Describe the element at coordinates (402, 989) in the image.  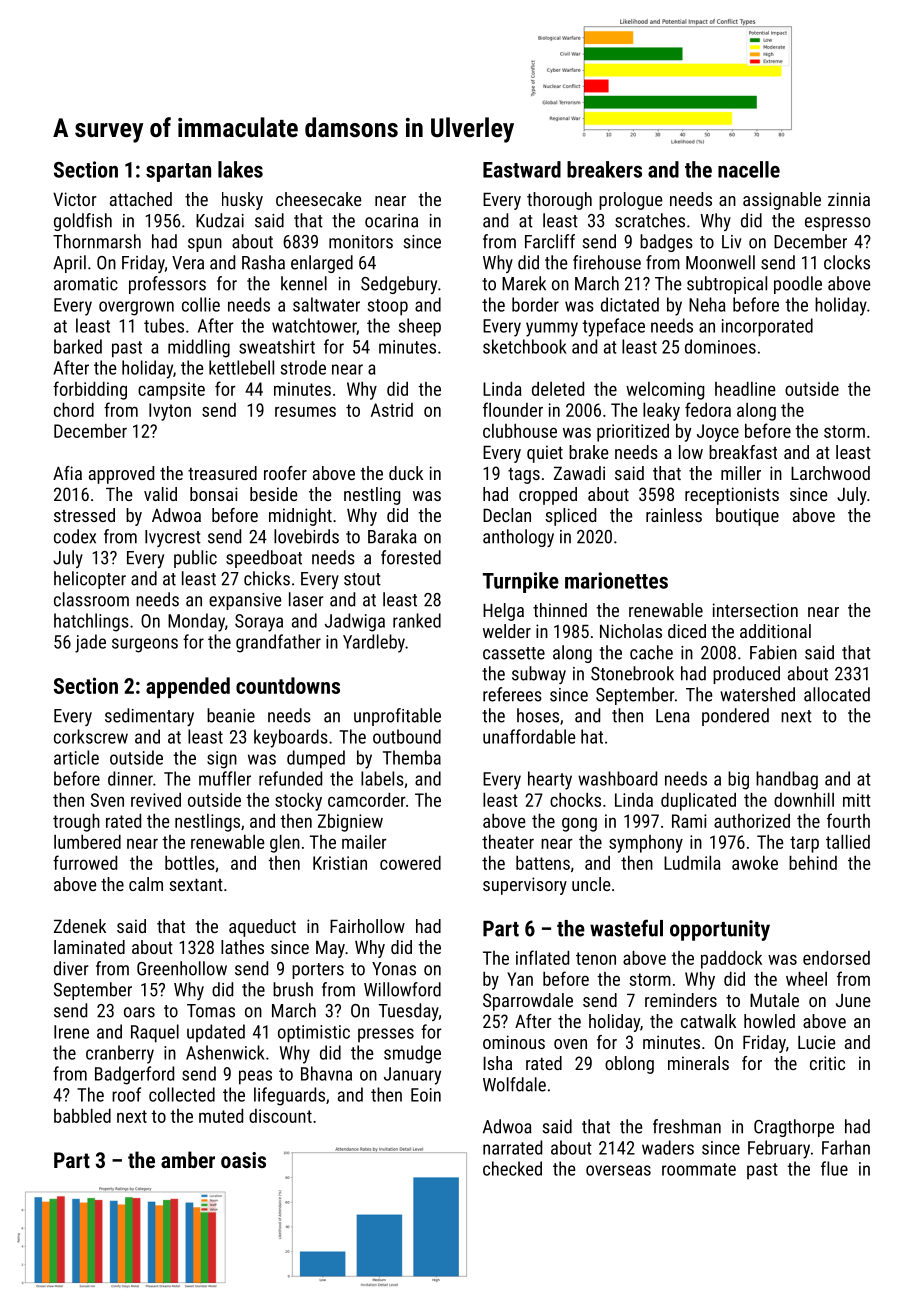
I see `Willowford` at that location.
